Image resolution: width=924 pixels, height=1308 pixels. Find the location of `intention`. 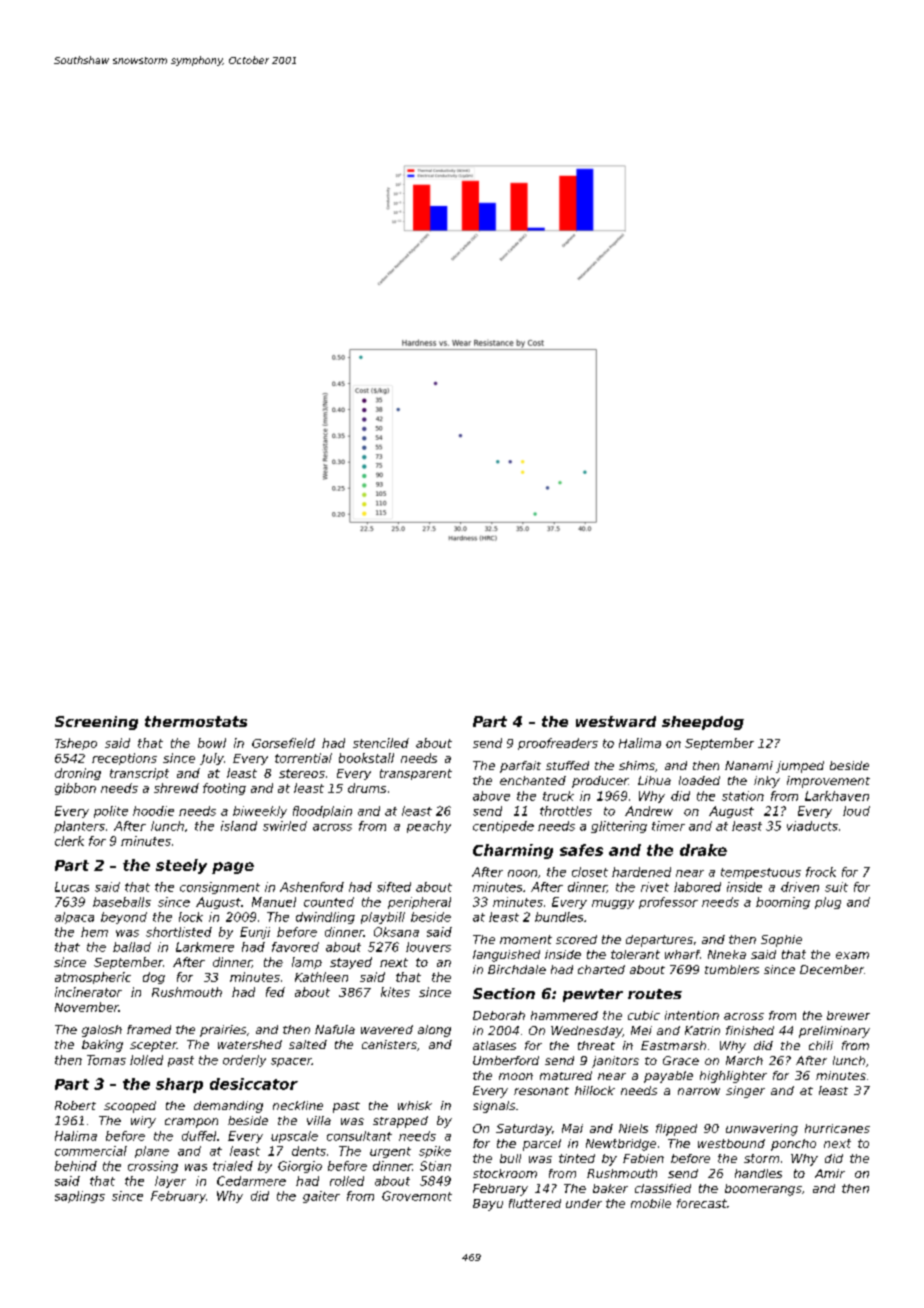

intention is located at coordinates (692, 1015).
